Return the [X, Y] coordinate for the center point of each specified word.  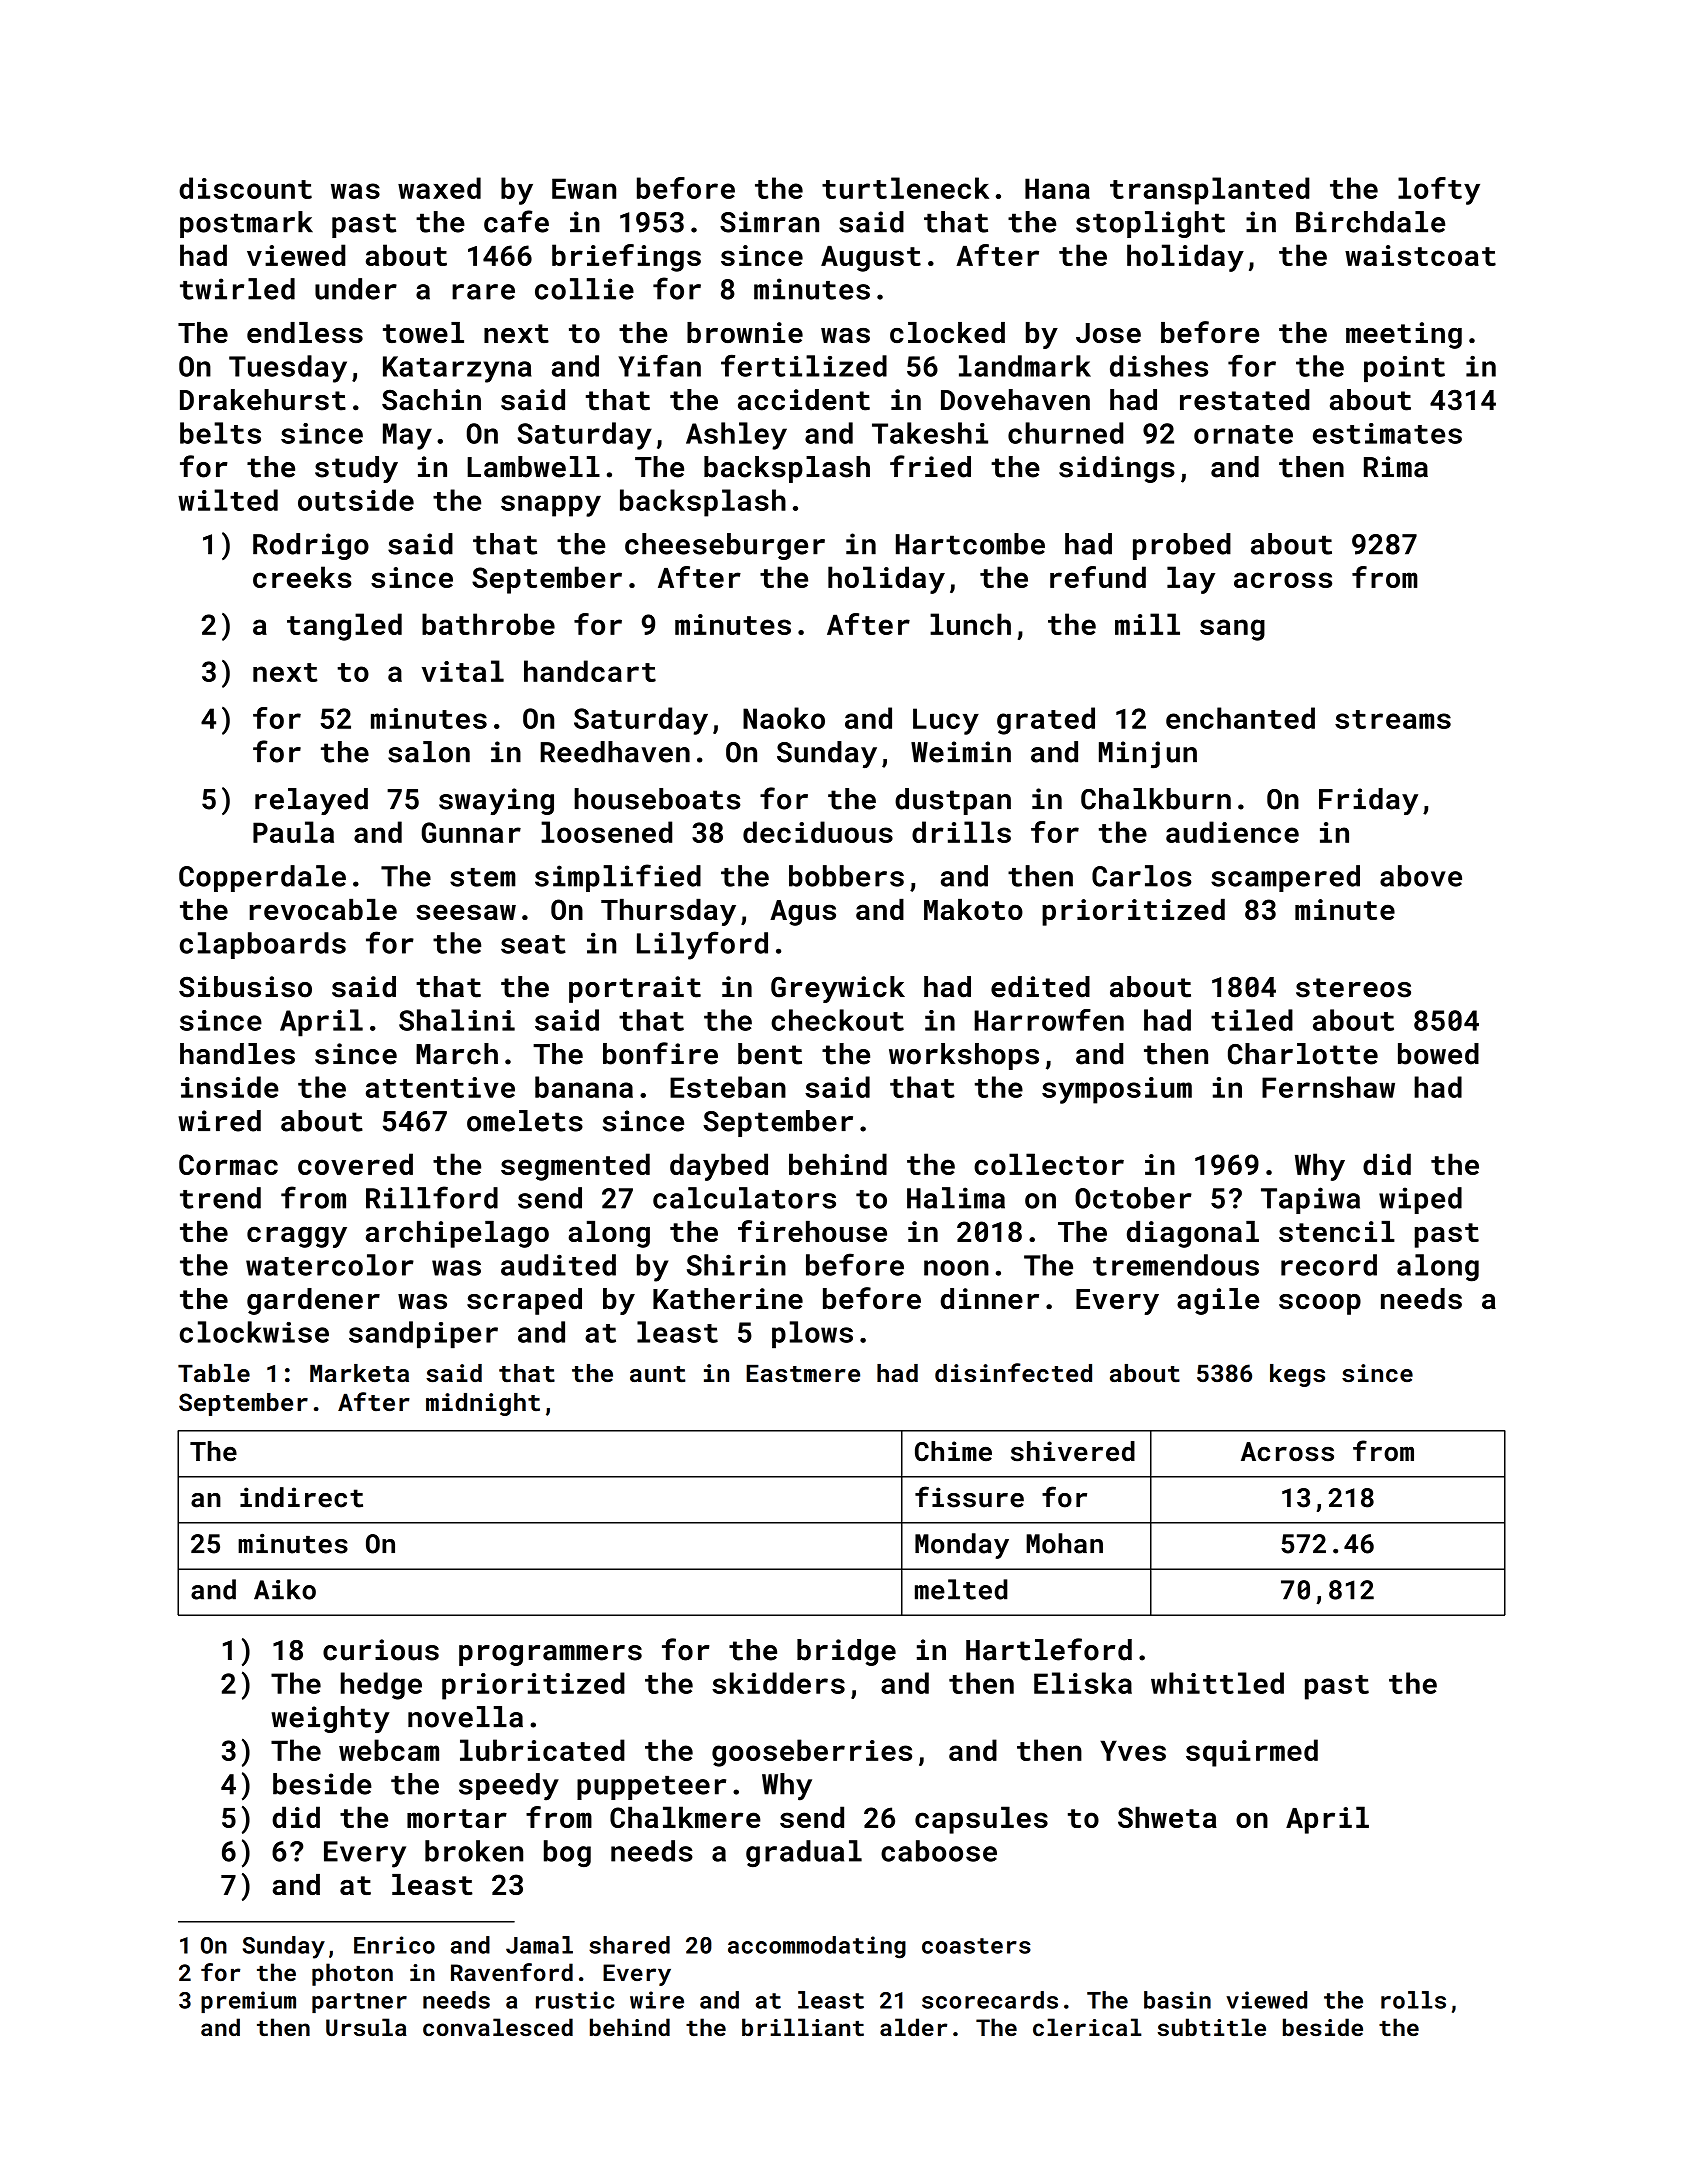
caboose [939, 1851]
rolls [1413, 2000]
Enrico [394, 1945]
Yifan [659, 365]
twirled [237, 289]
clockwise [254, 1332]
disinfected [1013, 1373]
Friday [1368, 801]
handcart [590, 671]
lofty [1439, 191]
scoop [1320, 1304]
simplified [618, 878]
